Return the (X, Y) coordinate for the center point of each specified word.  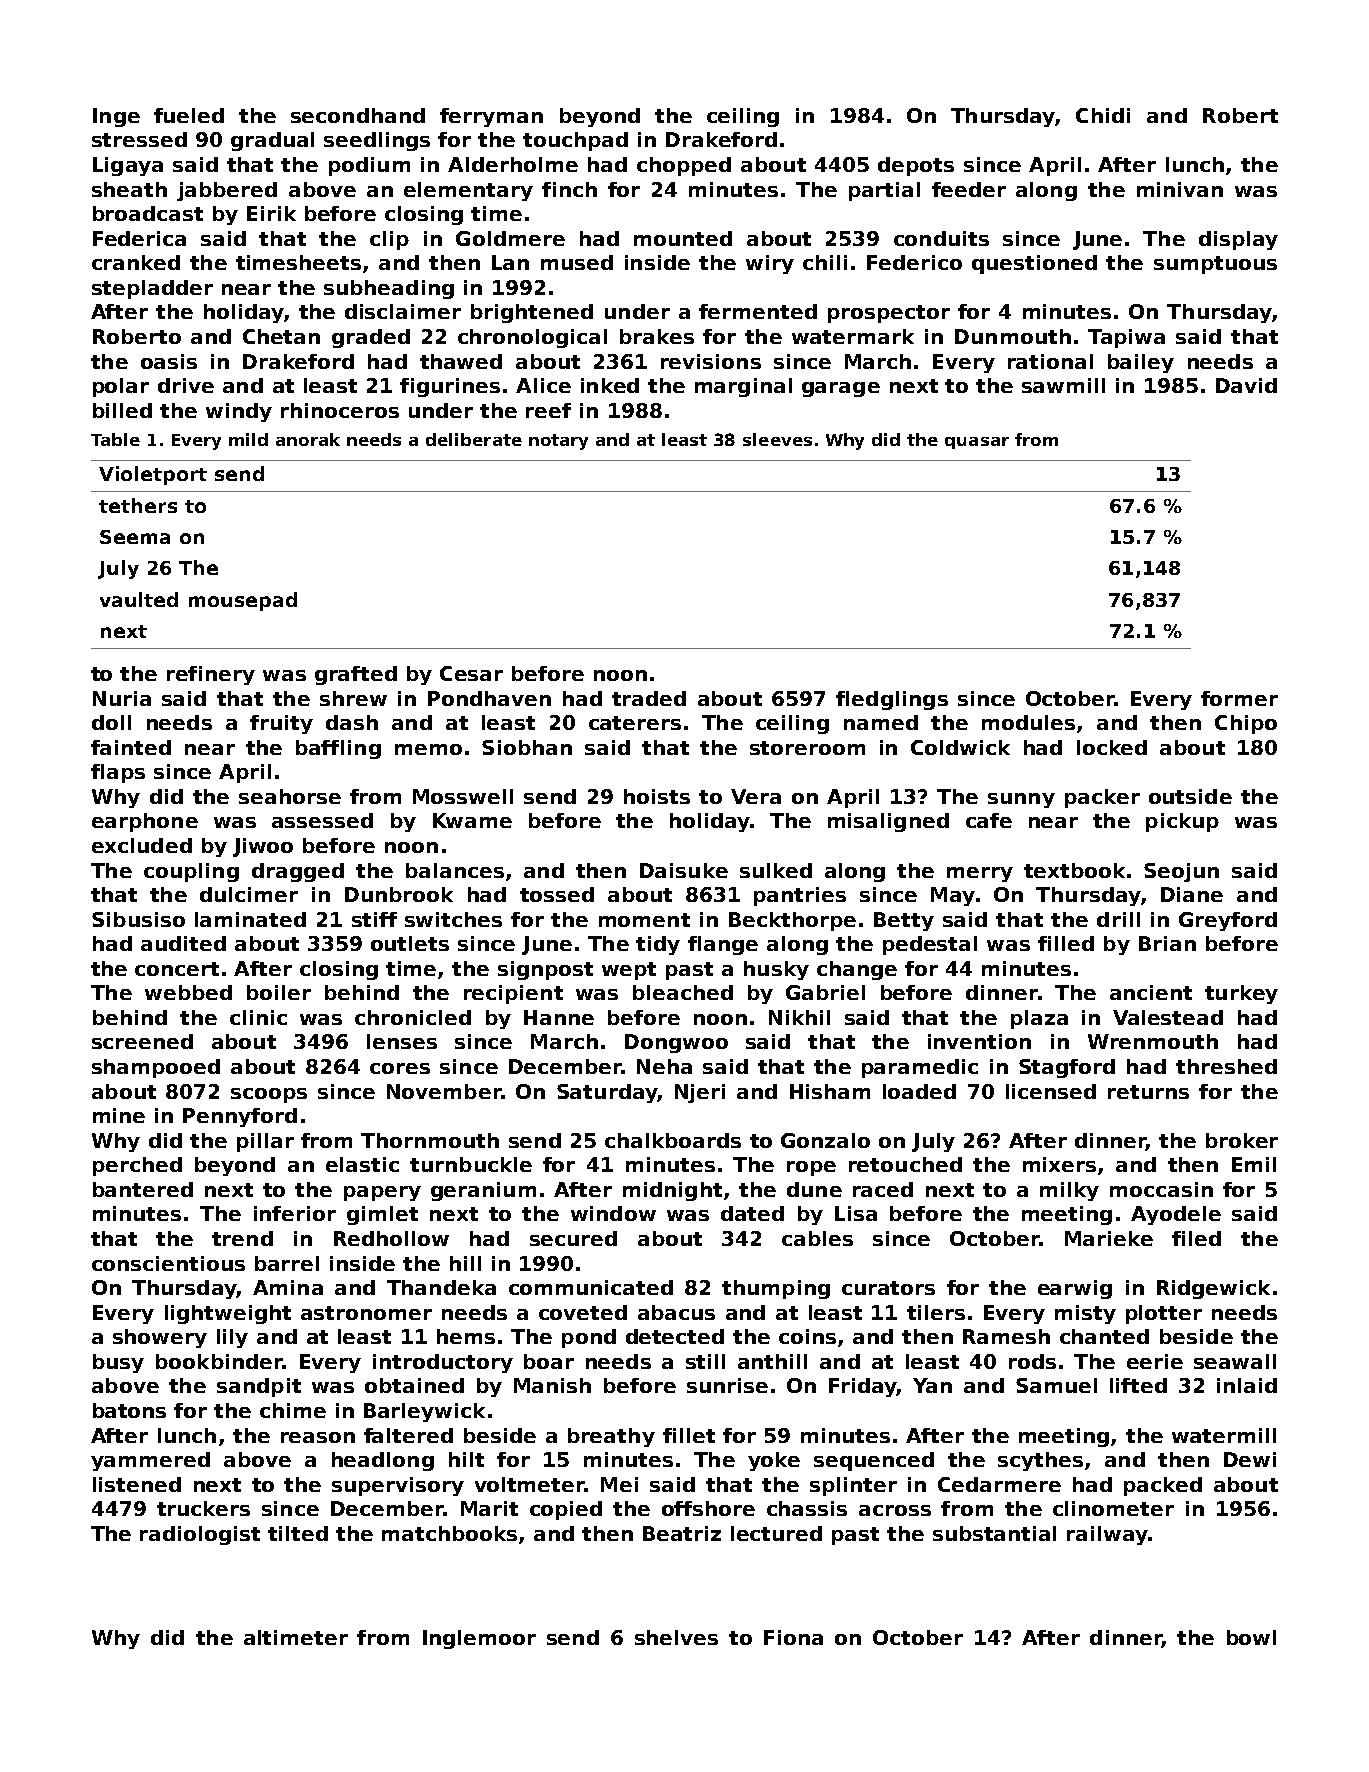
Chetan (281, 336)
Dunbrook (399, 894)
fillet (689, 1435)
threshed (1226, 1066)
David (1246, 385)
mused (577, 262)
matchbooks (449, 1533)
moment (644, 920)
